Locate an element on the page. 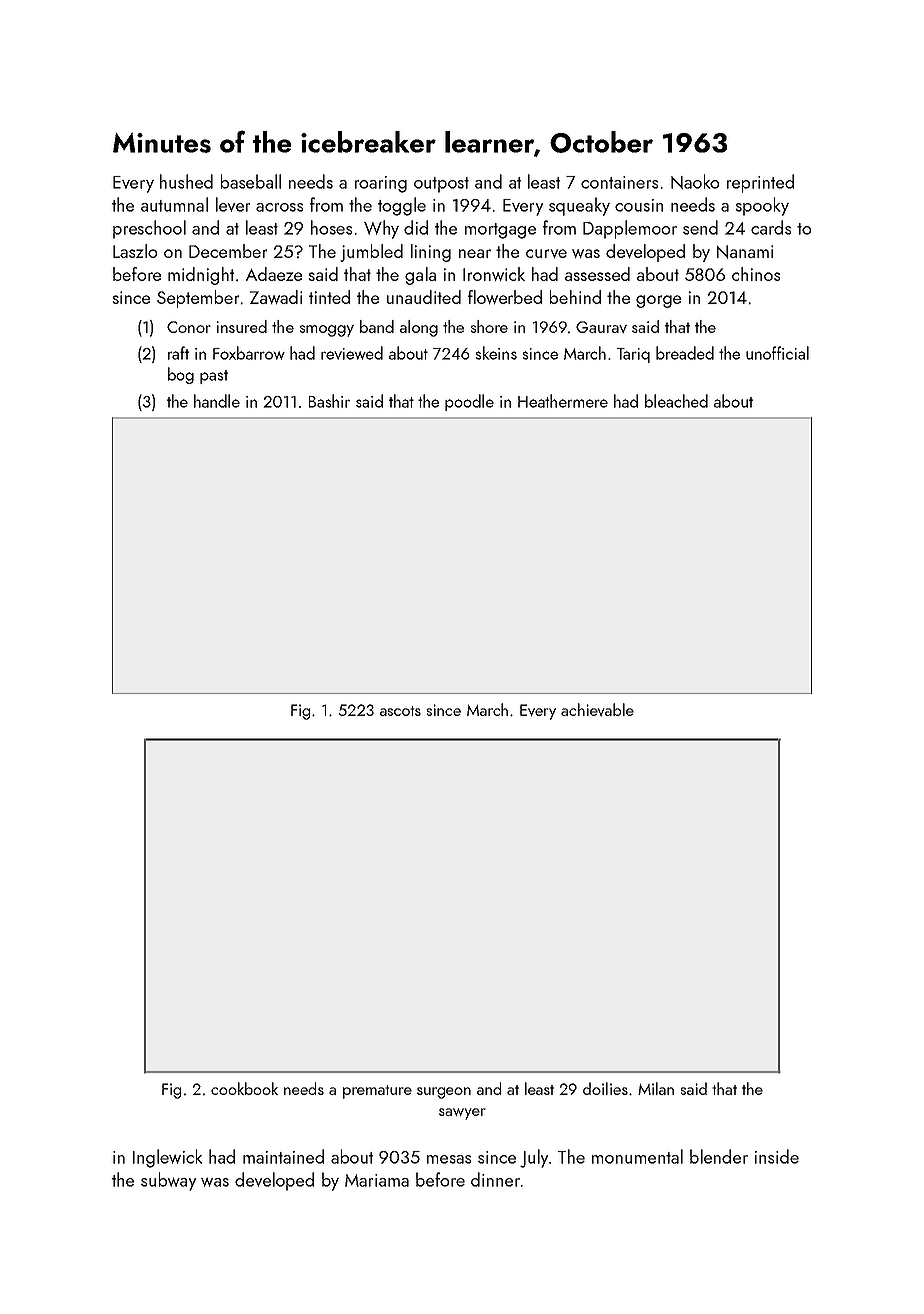 The height and width of the page is (1314, 924). gorge is located at coordinates (658, 301).
